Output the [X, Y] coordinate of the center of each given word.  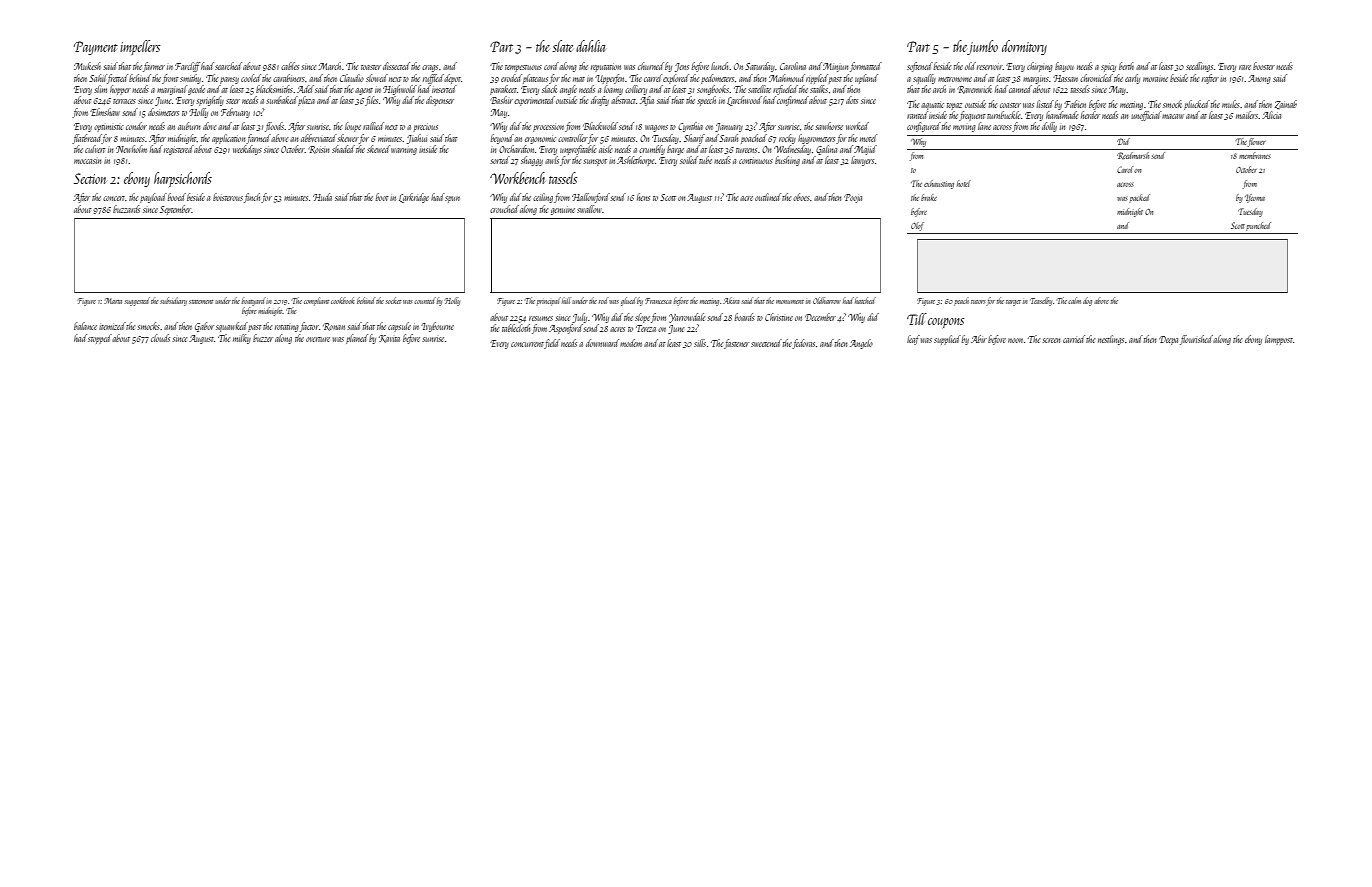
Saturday [760, 67]
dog [1087, 301]
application [229, 139]
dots [852, 100]
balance [85, 326]
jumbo [983, 47]
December [820, 317]
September [176, 210]
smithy [190, 79]
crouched [504, 209]
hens [643, 197]
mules [1231, 104]
